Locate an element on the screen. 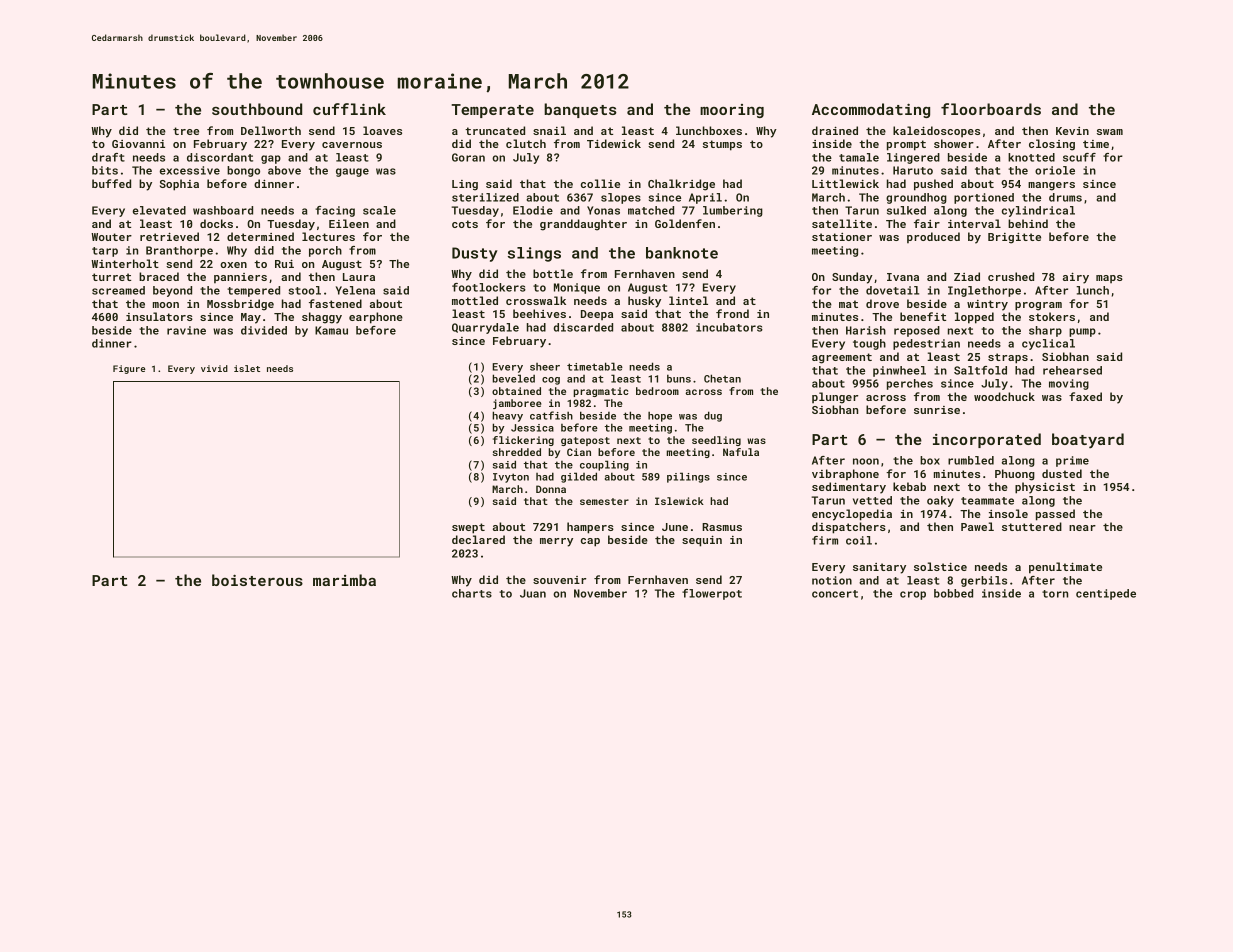  slopes is located at coordinates (621, 198).
